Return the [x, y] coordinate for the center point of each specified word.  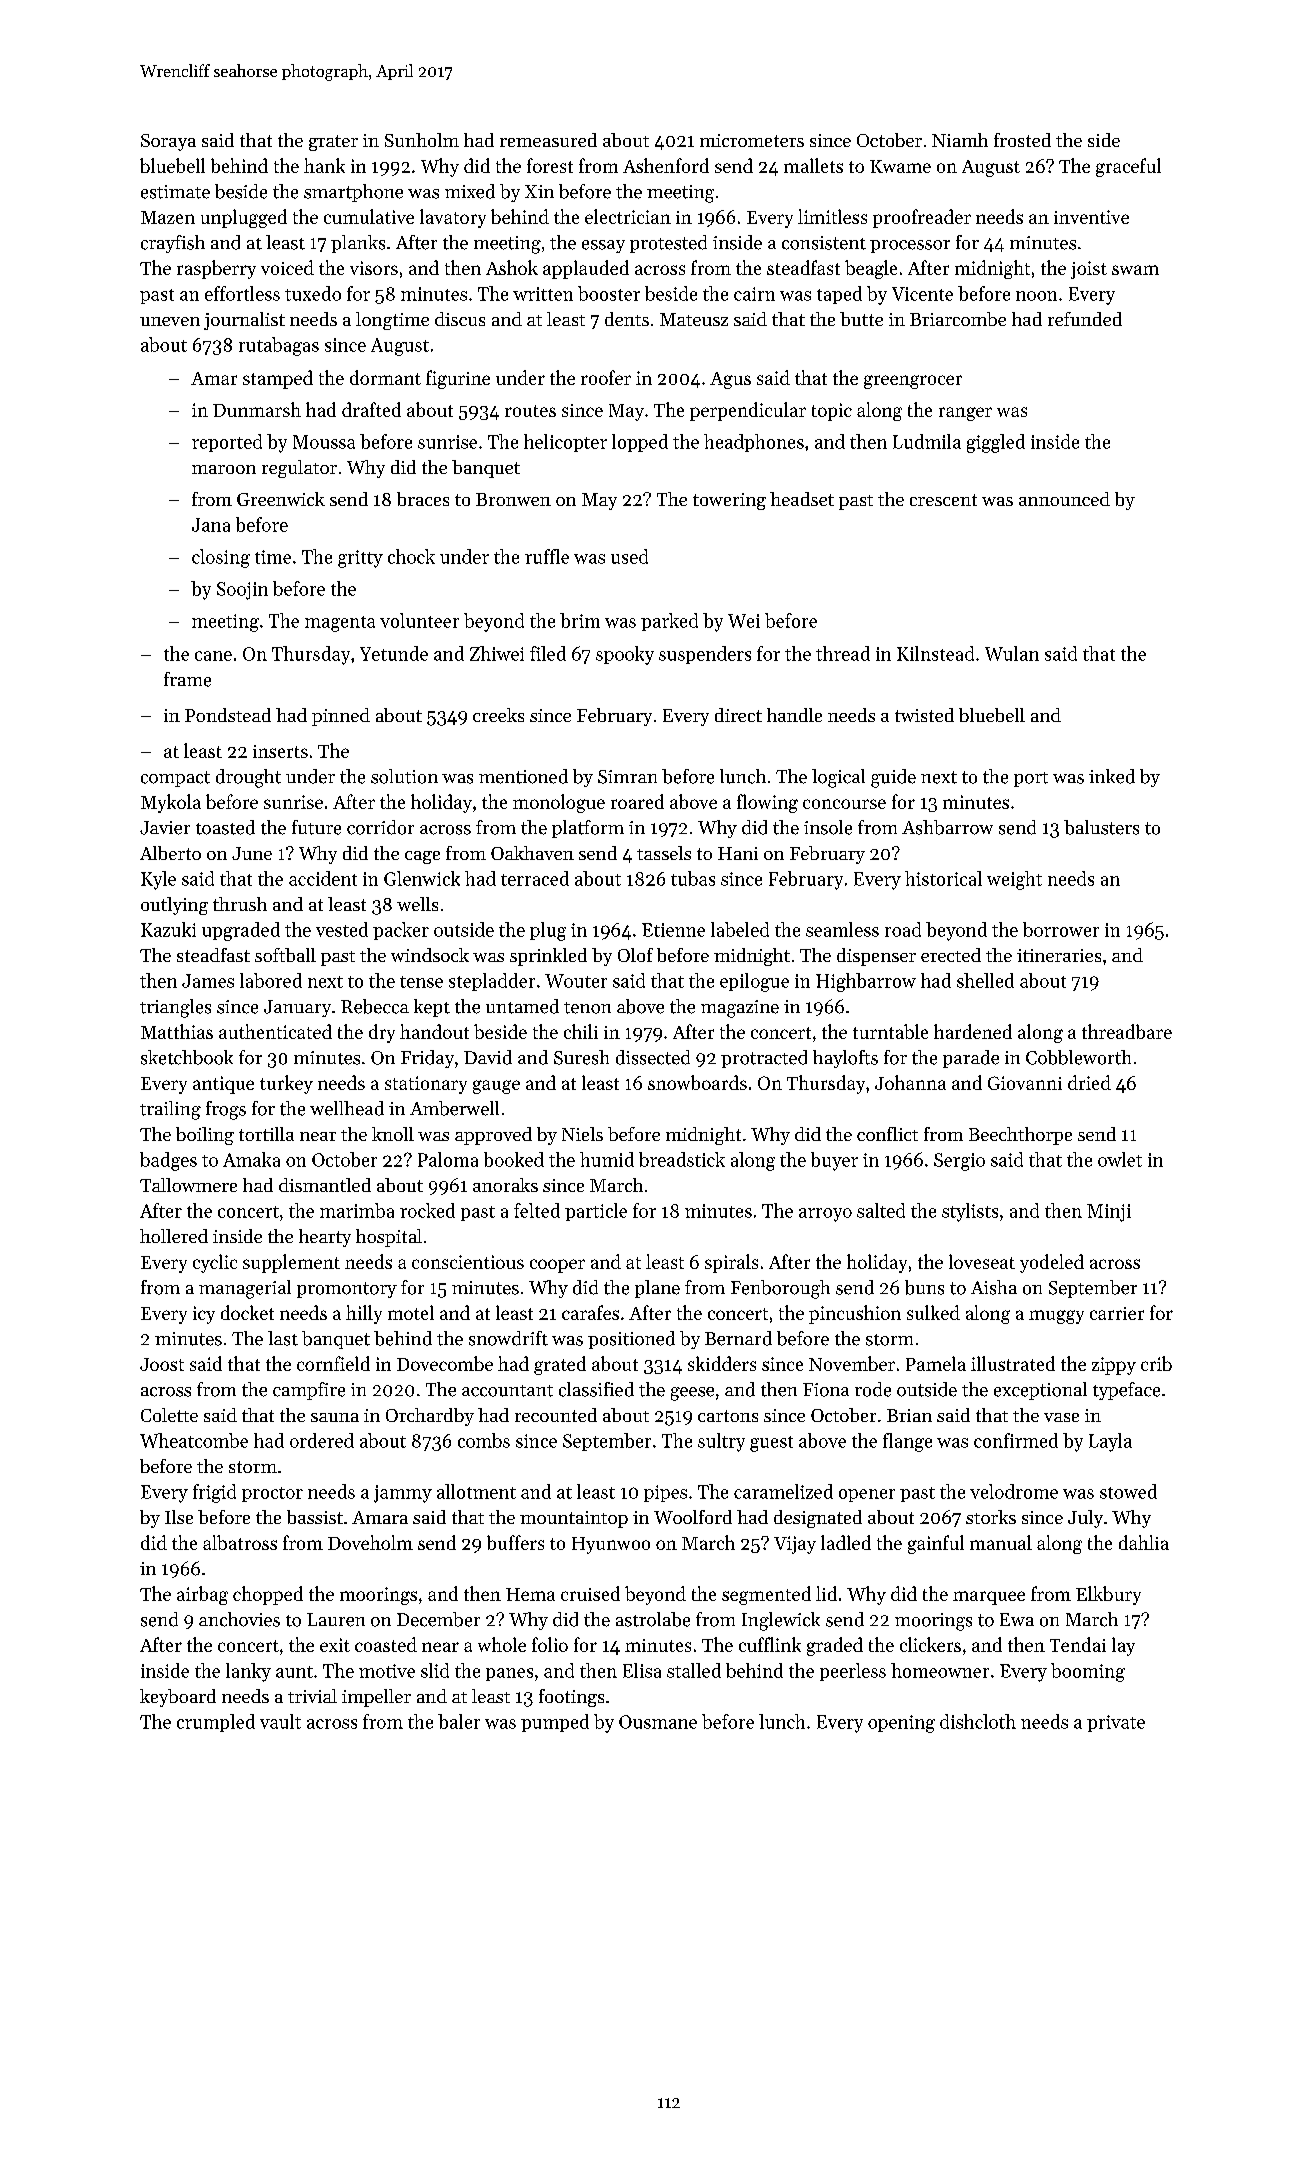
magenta [340, 624]
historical [943, 878]
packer [401, 931]
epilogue [754, 982]
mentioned [523, 776]
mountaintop [574, 1519]
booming [1088, 1672]
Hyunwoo [611, 1545]
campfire [309, 1391]
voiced [287, 267]
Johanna [910, 1082]
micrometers [752, 140]
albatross [240, 1542]
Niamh [960, 140]
